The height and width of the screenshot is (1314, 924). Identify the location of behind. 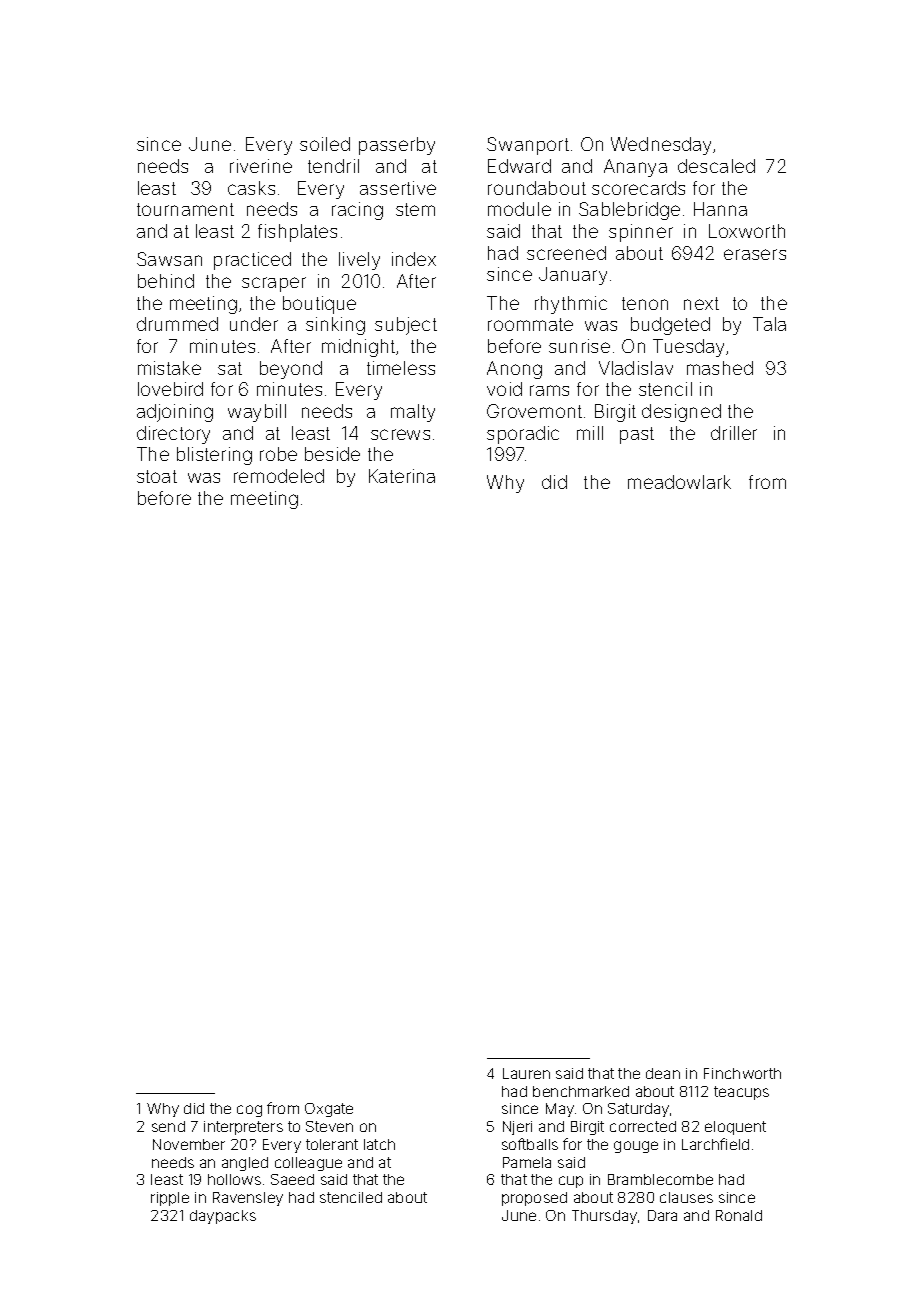
(166, 281).
